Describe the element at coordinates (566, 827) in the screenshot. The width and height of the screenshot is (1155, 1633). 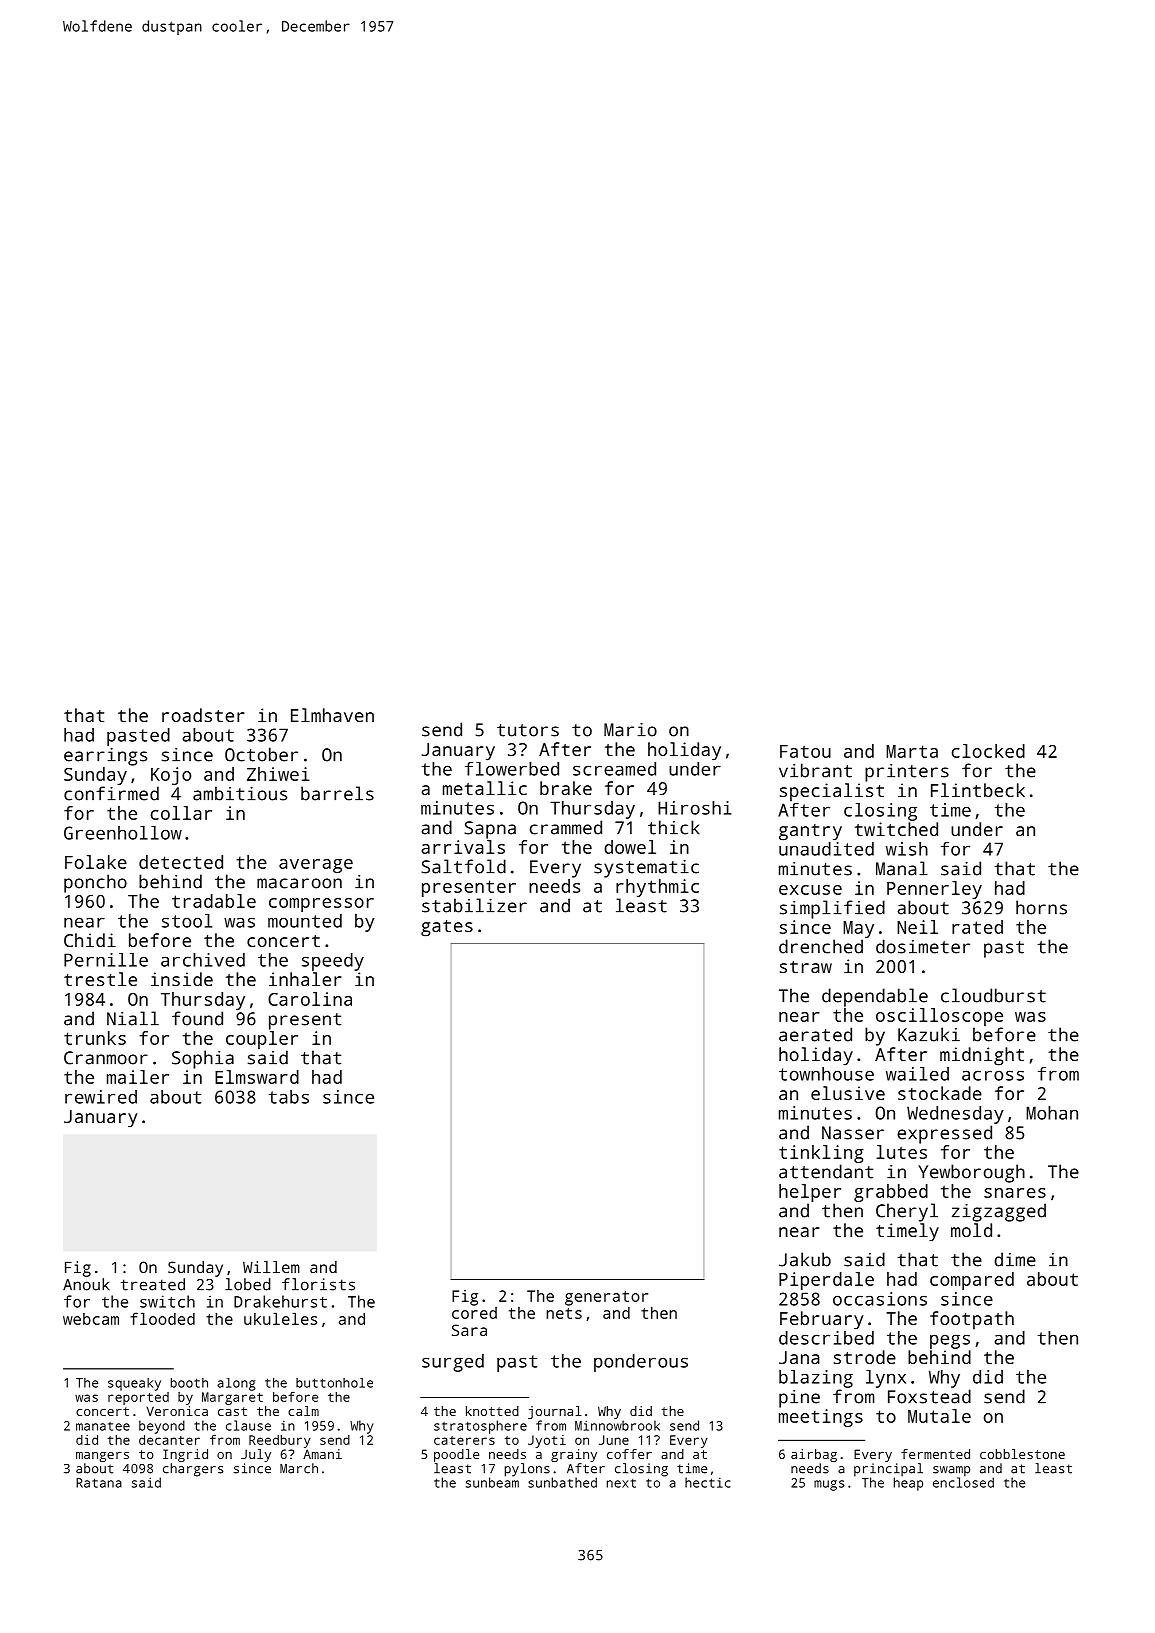
I see `crammed` at that location.
